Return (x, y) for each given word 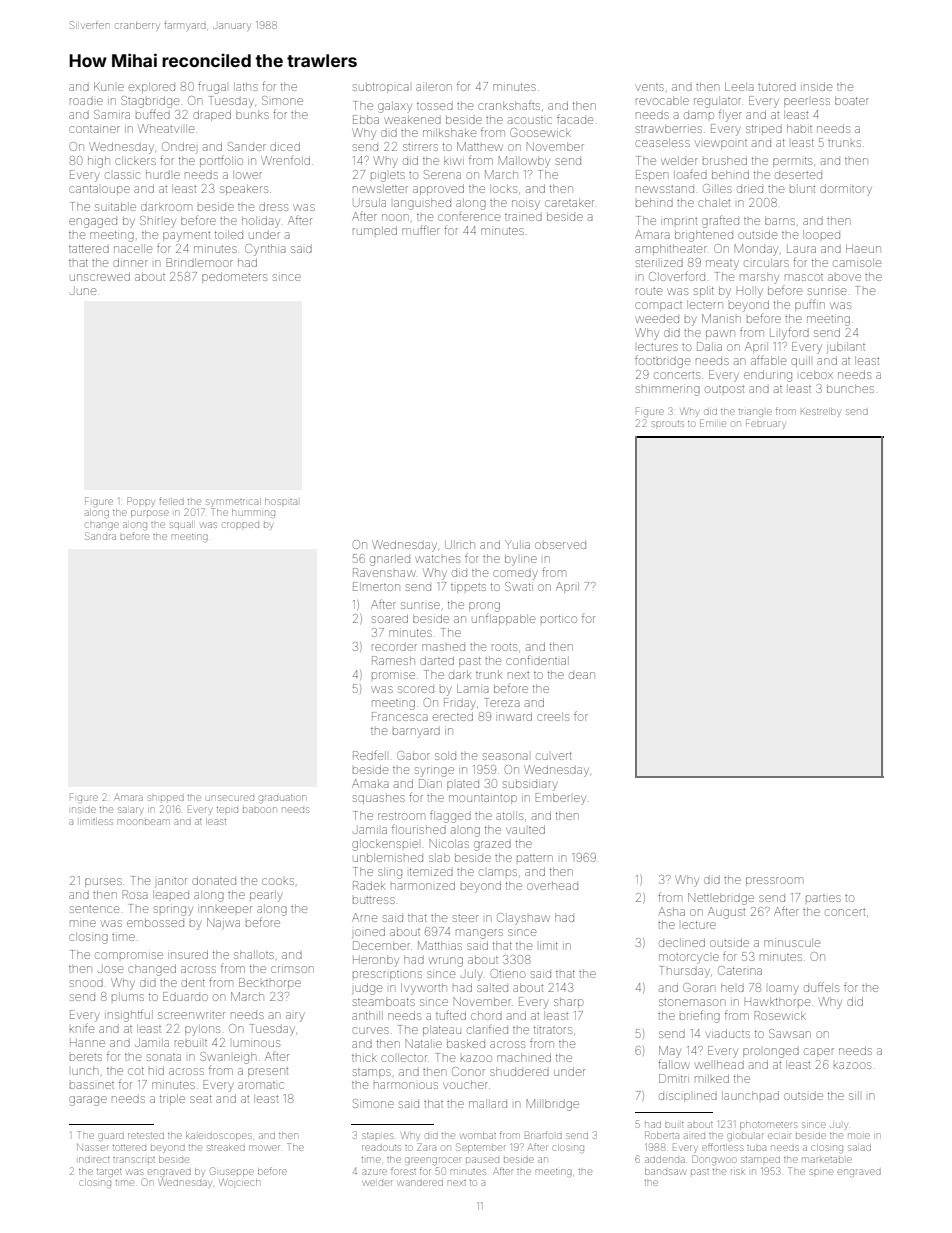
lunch (85, 1070)
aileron (434, 86)
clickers (135, 160)
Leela (739, 86)
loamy (783, 990)
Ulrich (460, 544)
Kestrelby (820, 412)
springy (173, 911)
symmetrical (233, 501)
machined (524, 1057)
